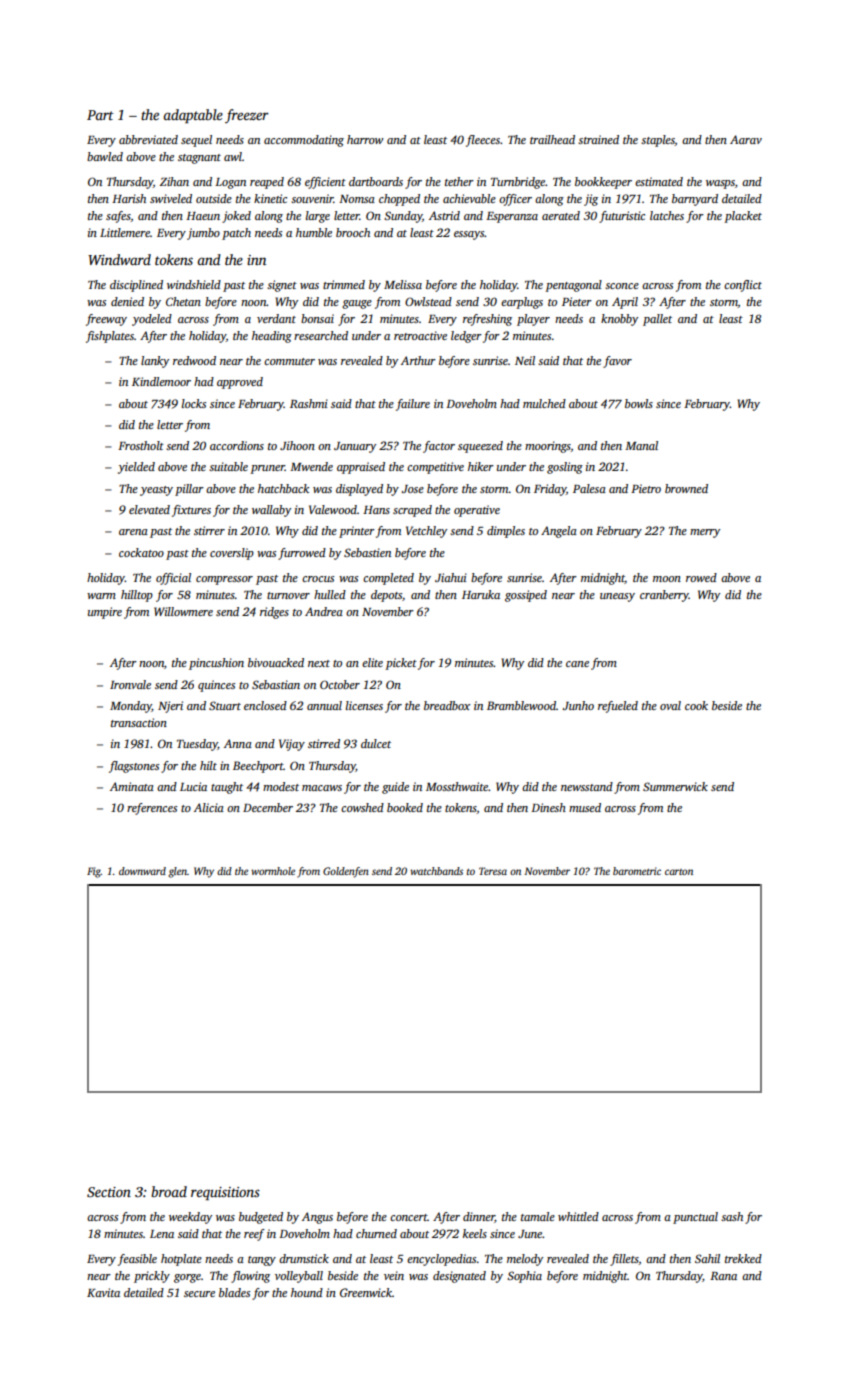 This page has width=849, height=1400. What do you see at coordinates (524, 1277) in the page?
I see `Sophia` at bounding box center [524, 1277].
